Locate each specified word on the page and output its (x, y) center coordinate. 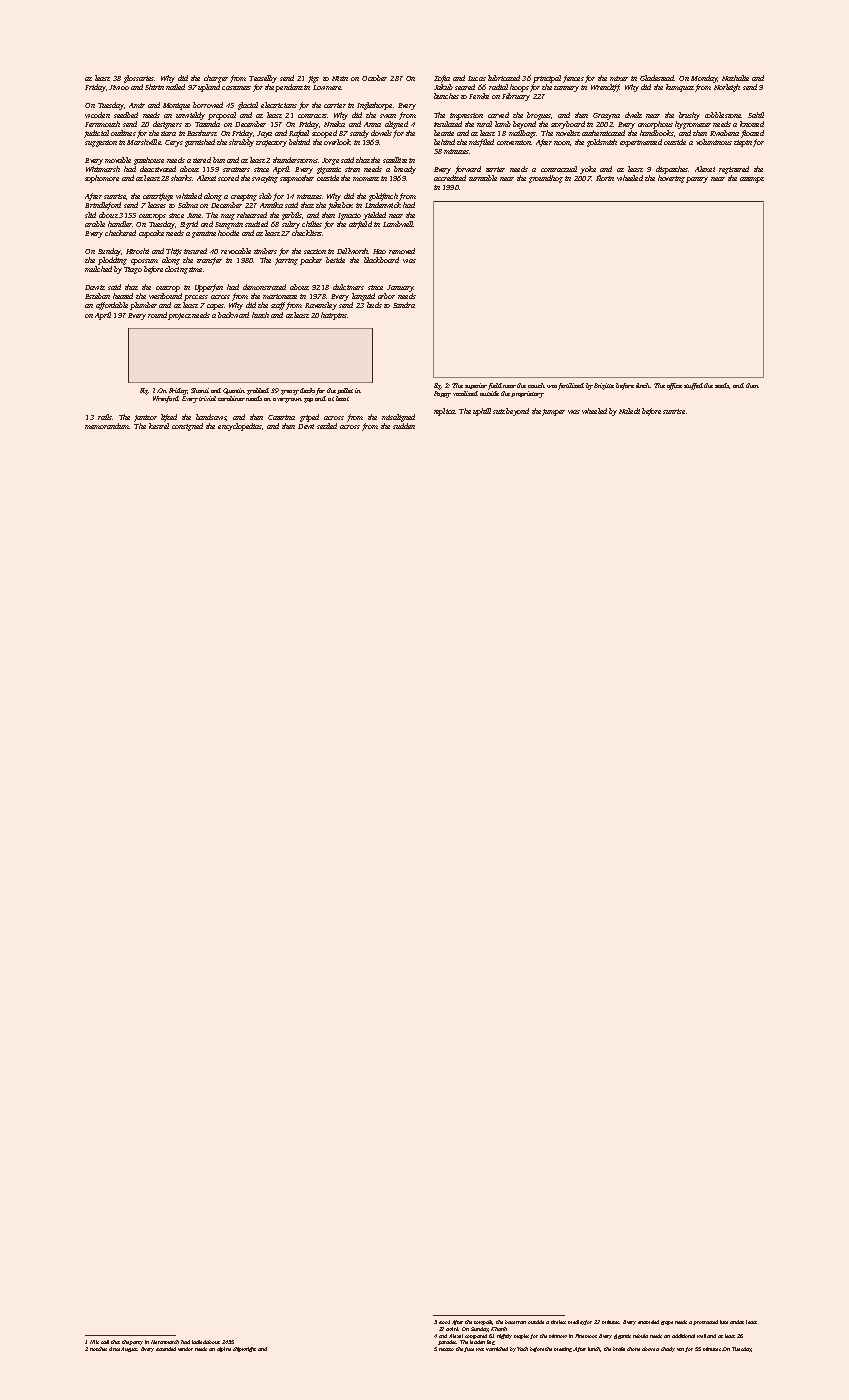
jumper (553, 412)
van (681, 1350)
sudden (404, 426)
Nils (94, 1342)
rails (105, 417)
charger (216, 79)
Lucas (477, 78)
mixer (619, 78)
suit (499, 411)
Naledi (629, 411)
